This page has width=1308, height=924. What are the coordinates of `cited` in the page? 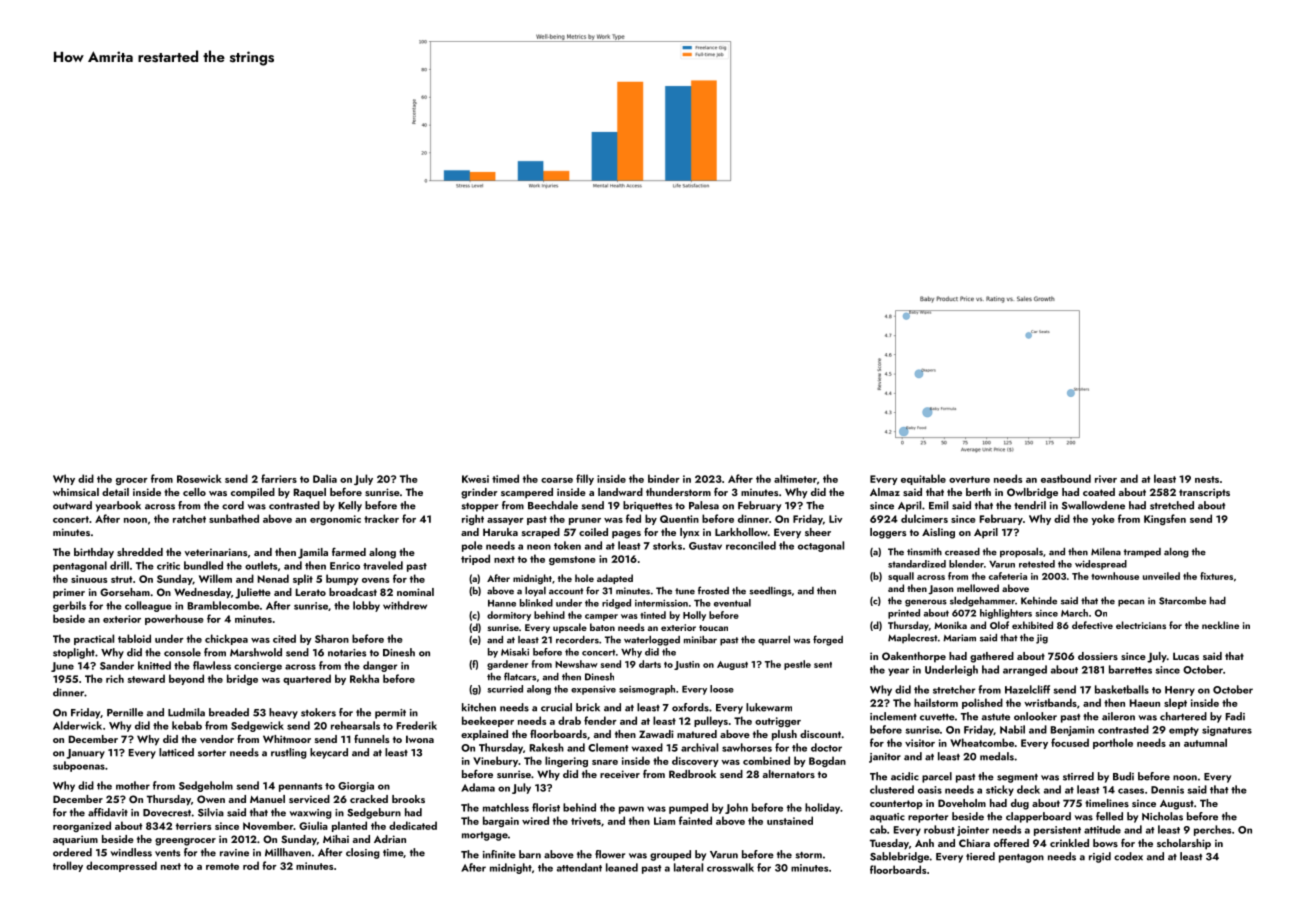 It's located at (284, 638).
